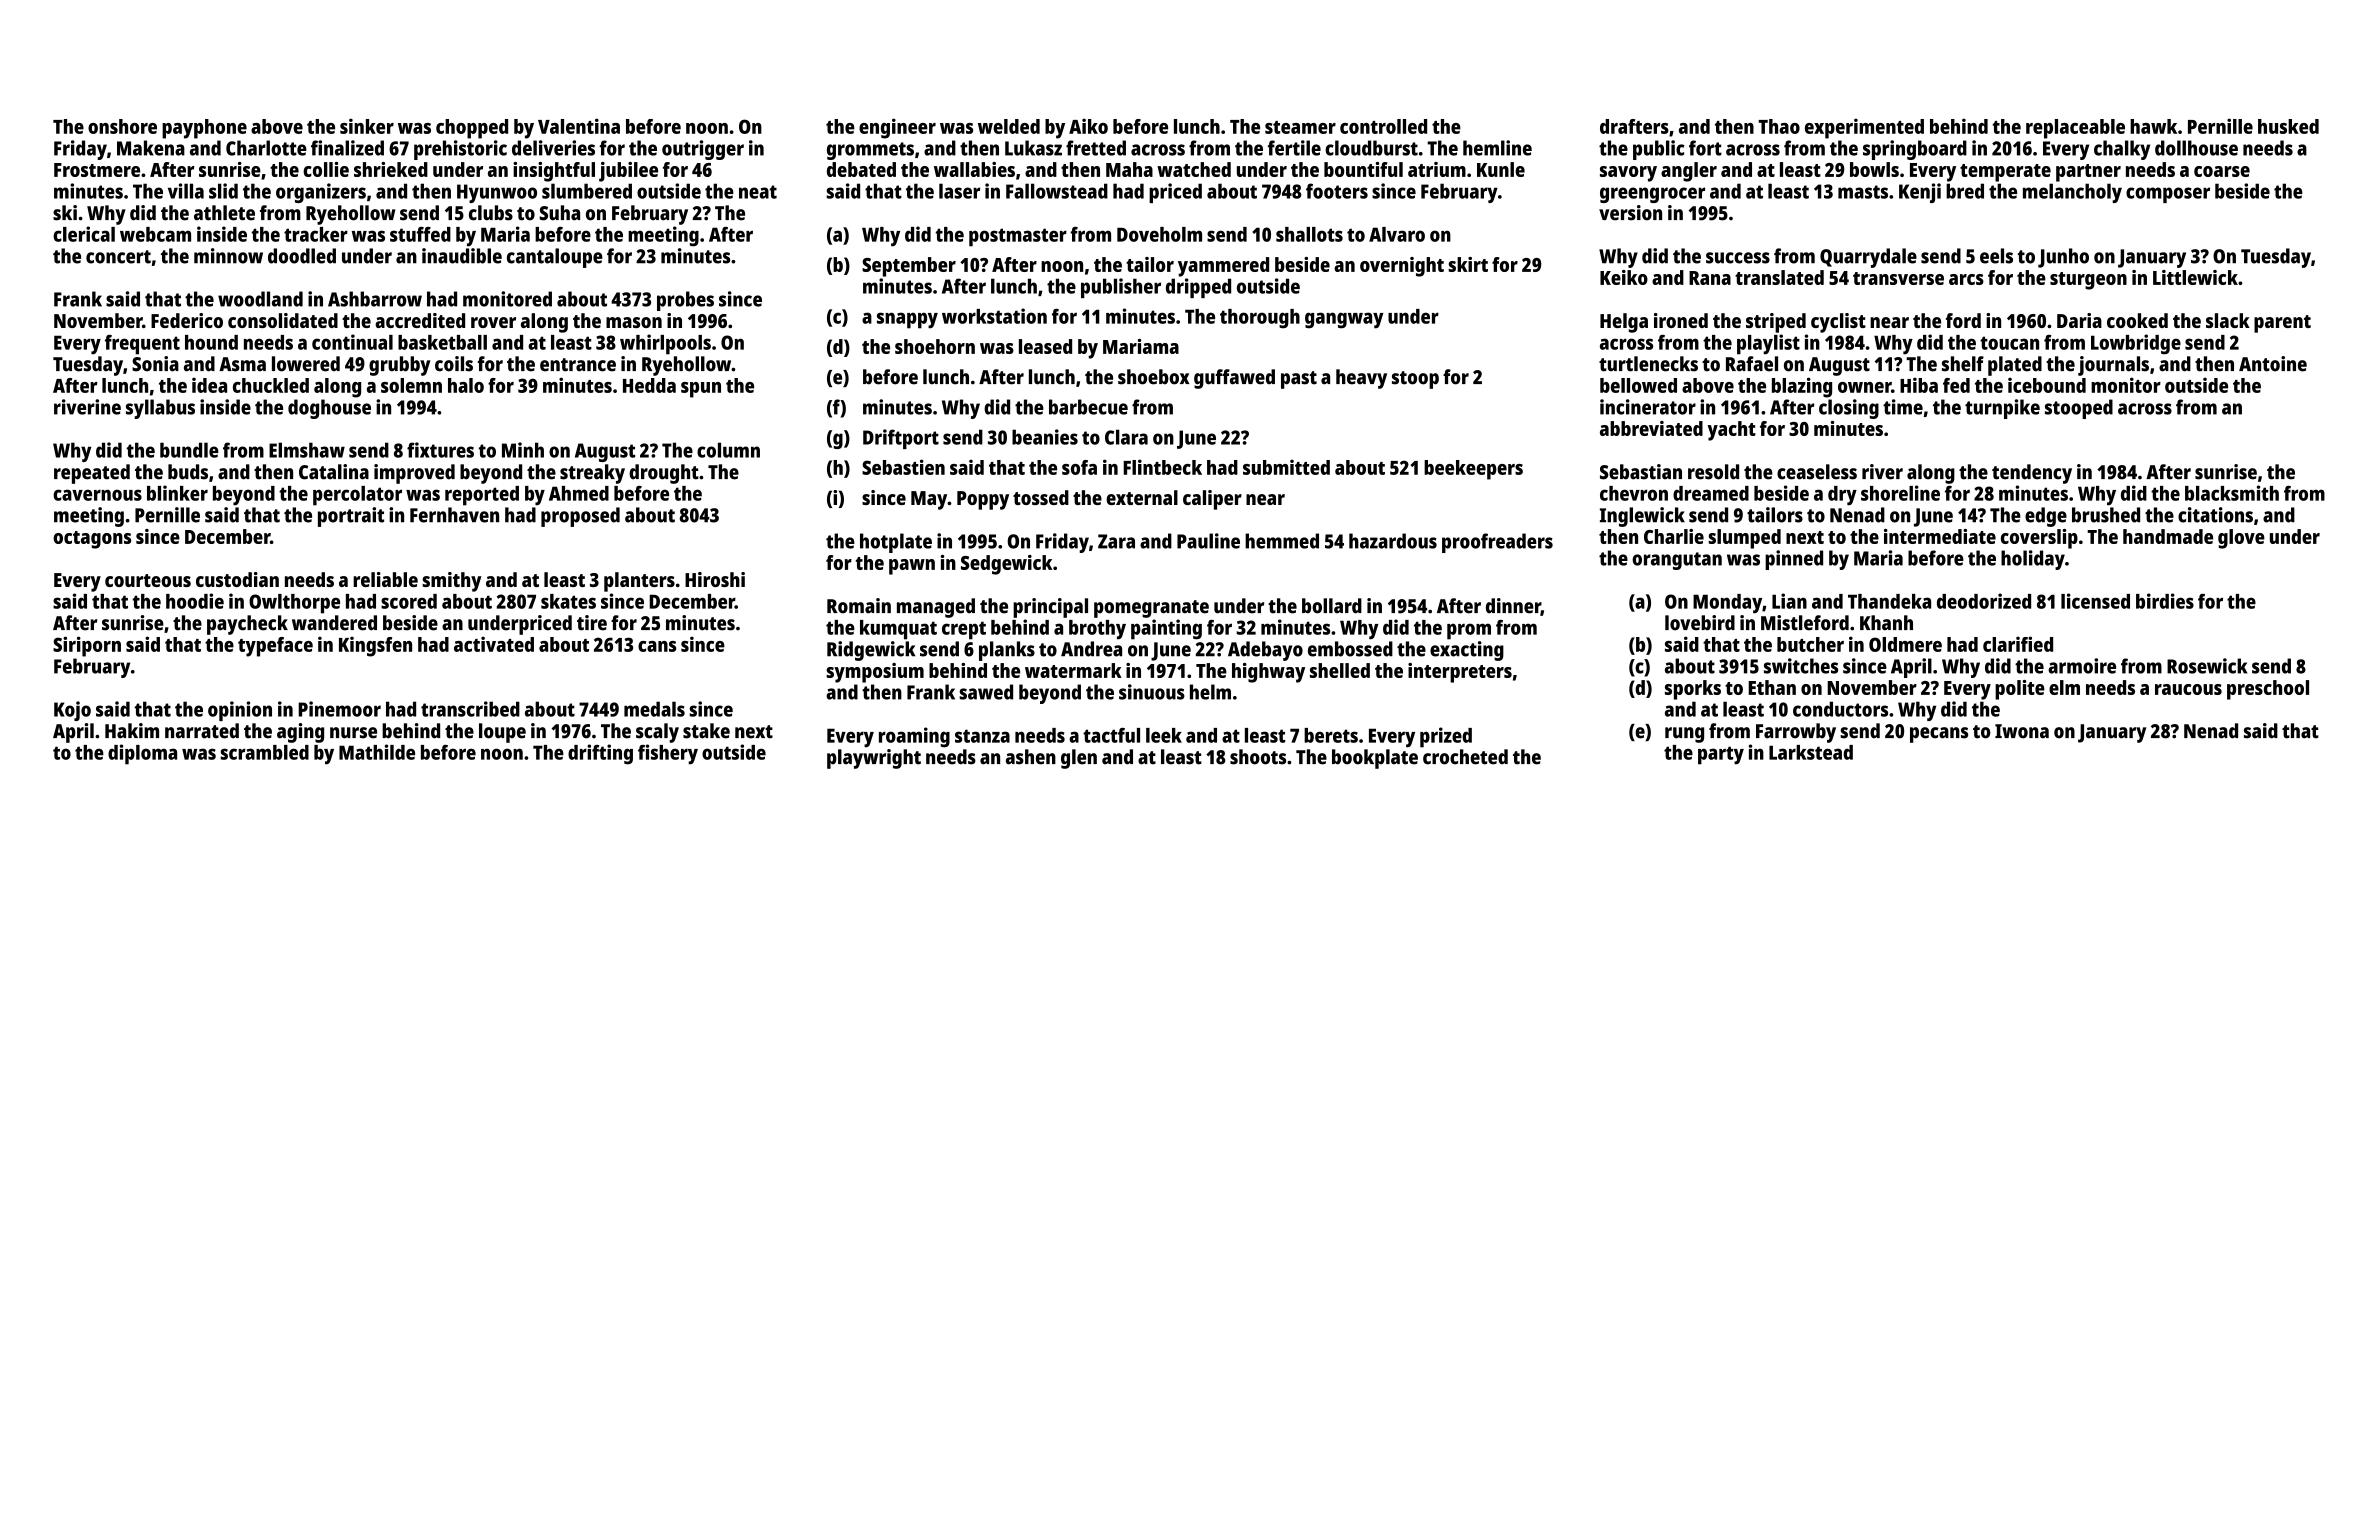 The height and width of the screenshot is (1540, 2380). Describe the element at coordinates (1810, 644) in the screenshot. I see `butcher` at that location.
